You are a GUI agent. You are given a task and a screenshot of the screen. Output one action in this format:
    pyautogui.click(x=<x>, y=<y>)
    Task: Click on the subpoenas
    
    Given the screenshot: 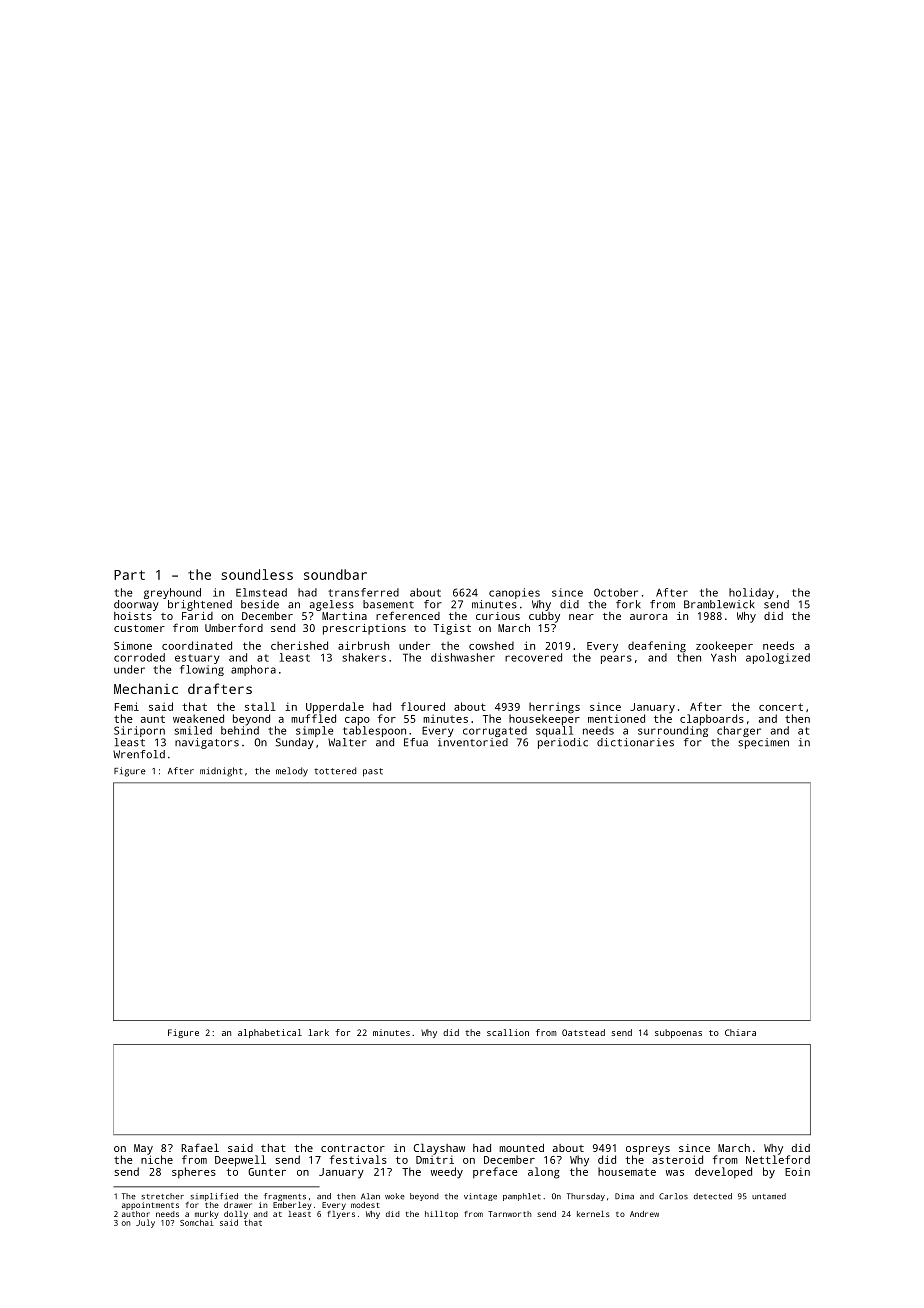 What is the action you would take?
    pyautogui.click(x=678, y=1033)
